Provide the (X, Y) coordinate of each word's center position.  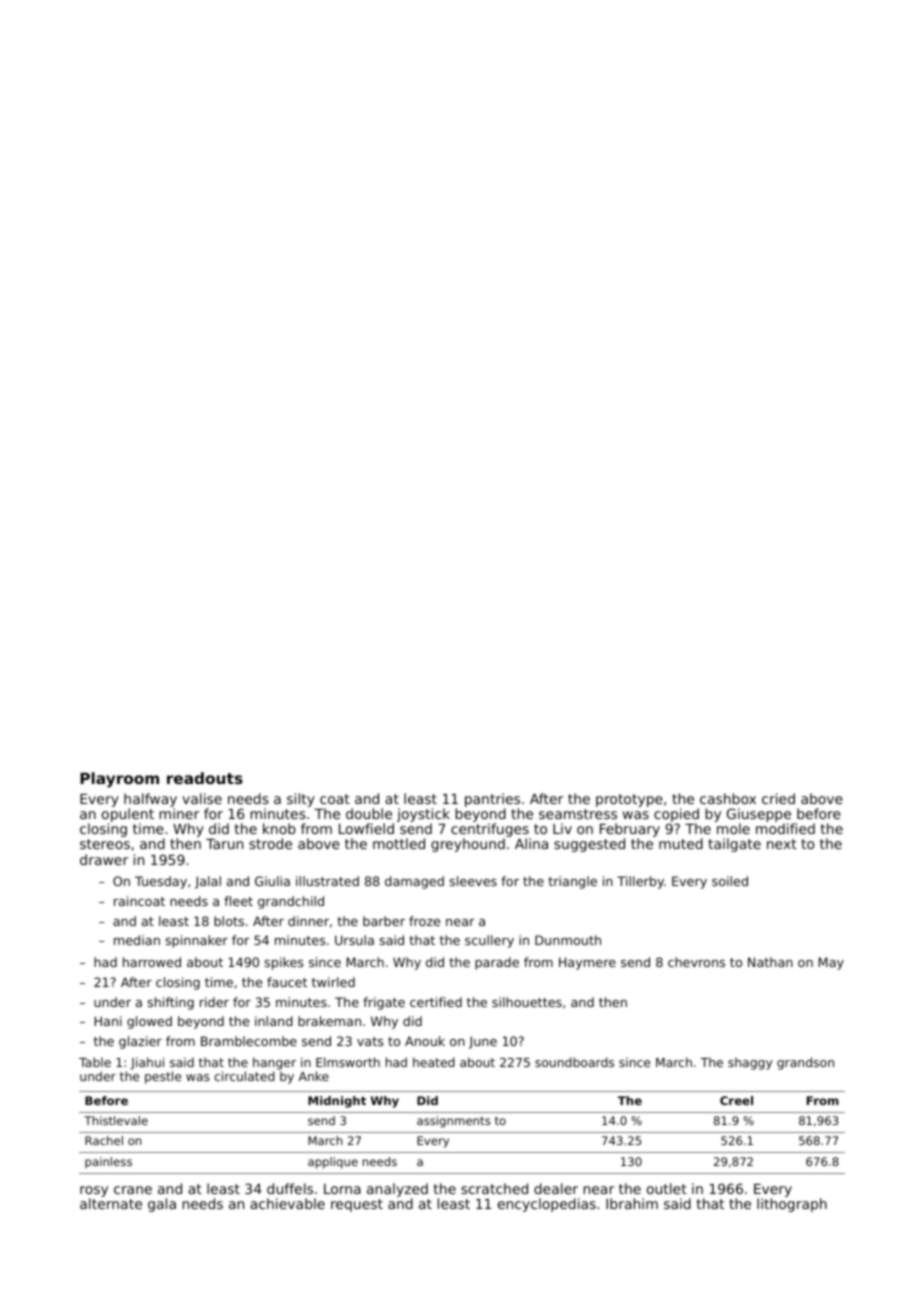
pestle (163, 1077)
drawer (104, 859)
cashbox (728, 798)
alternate (111, 1203)
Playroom (119, 780)
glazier (140, 1042)
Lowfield (366, 828)
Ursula (354, 940)
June (483, 1042)
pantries (492, 800)
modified (785, 828)
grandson (805, 1063)
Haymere (587, 963)
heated (434, 1062)
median (137, 940)
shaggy (750, 1063)
